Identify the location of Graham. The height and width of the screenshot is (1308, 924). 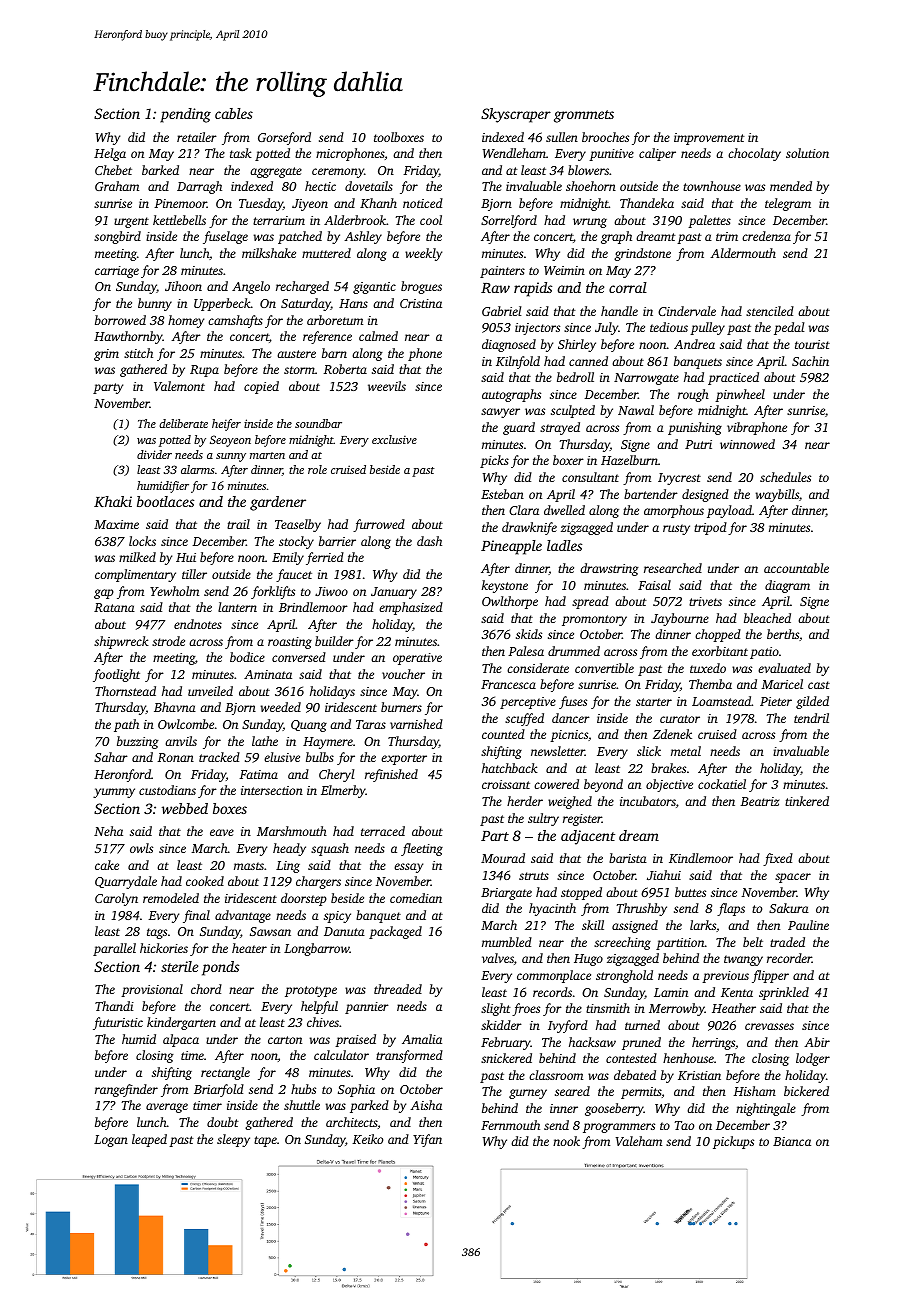
(117, 186).
